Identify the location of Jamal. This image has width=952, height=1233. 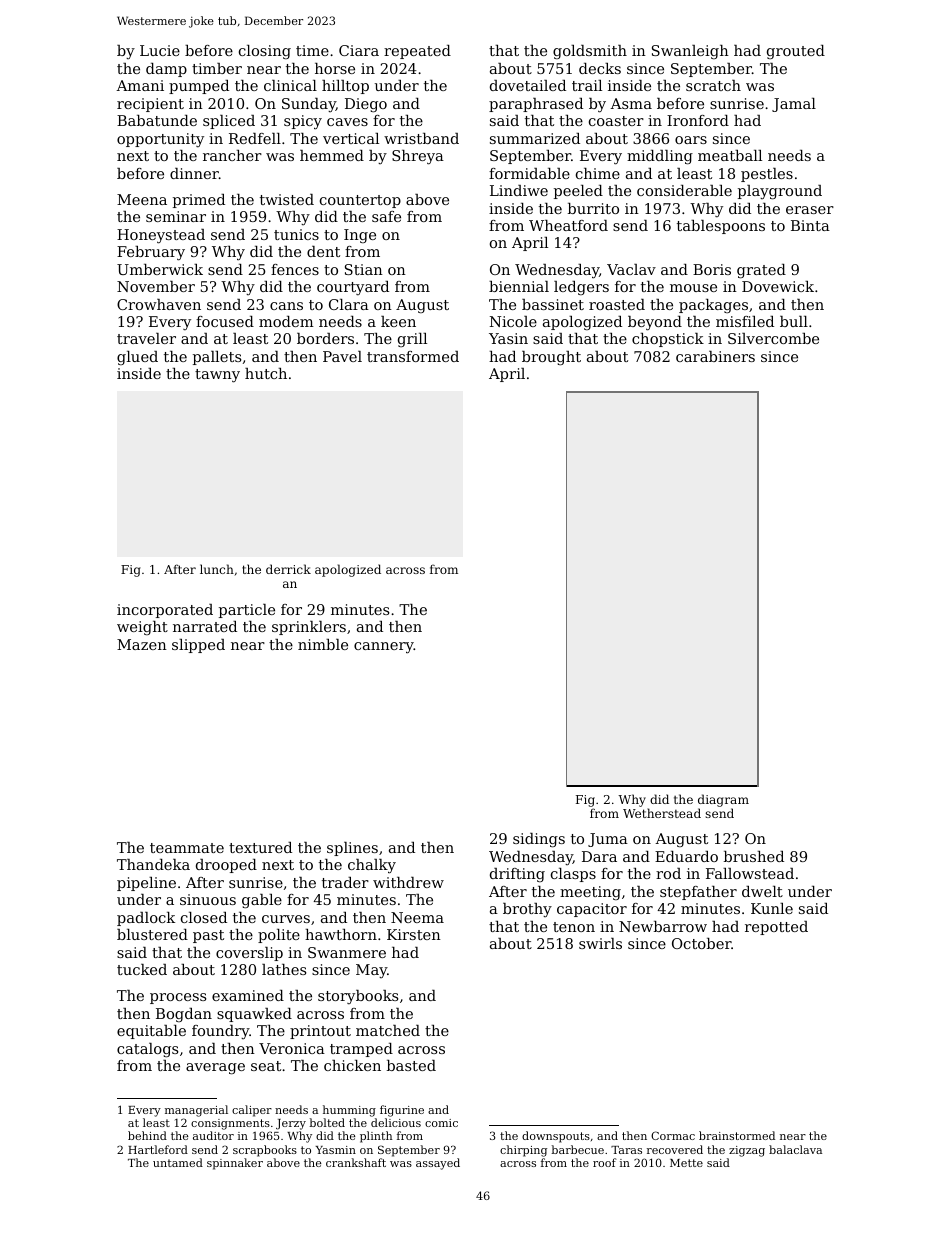
(794, 105).
